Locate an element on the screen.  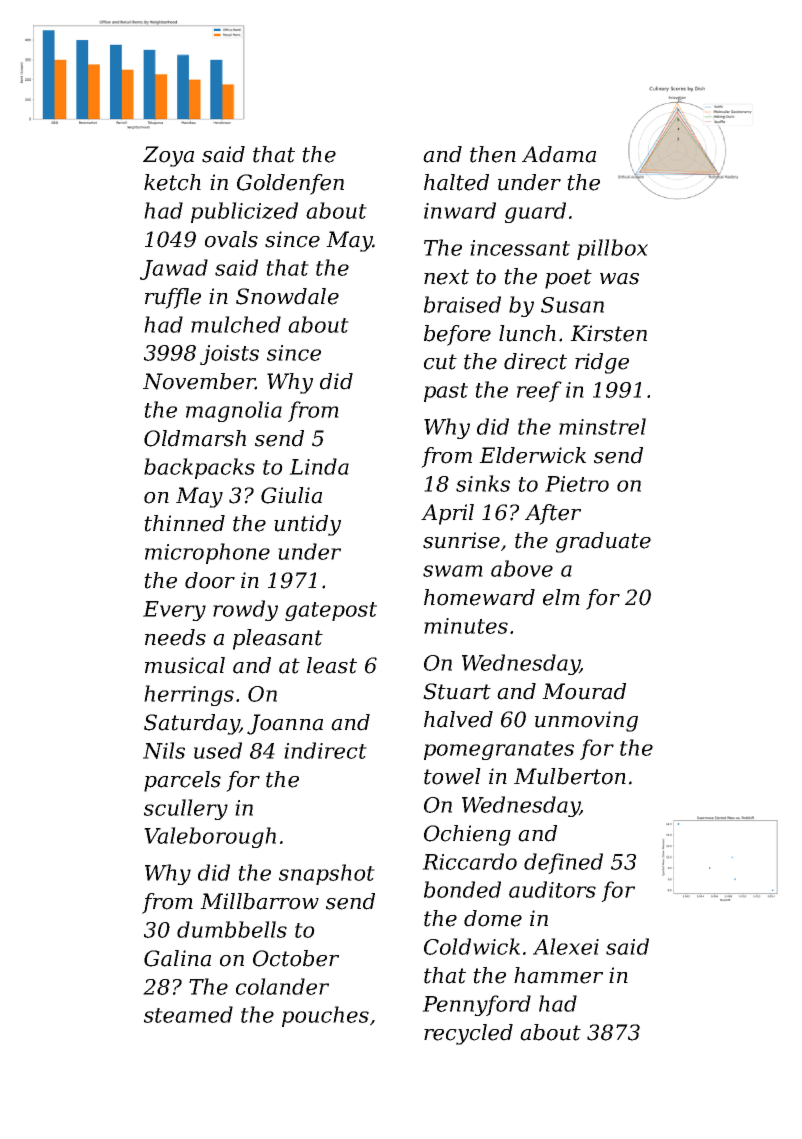
thinned is located at coordinates (184, 523).
